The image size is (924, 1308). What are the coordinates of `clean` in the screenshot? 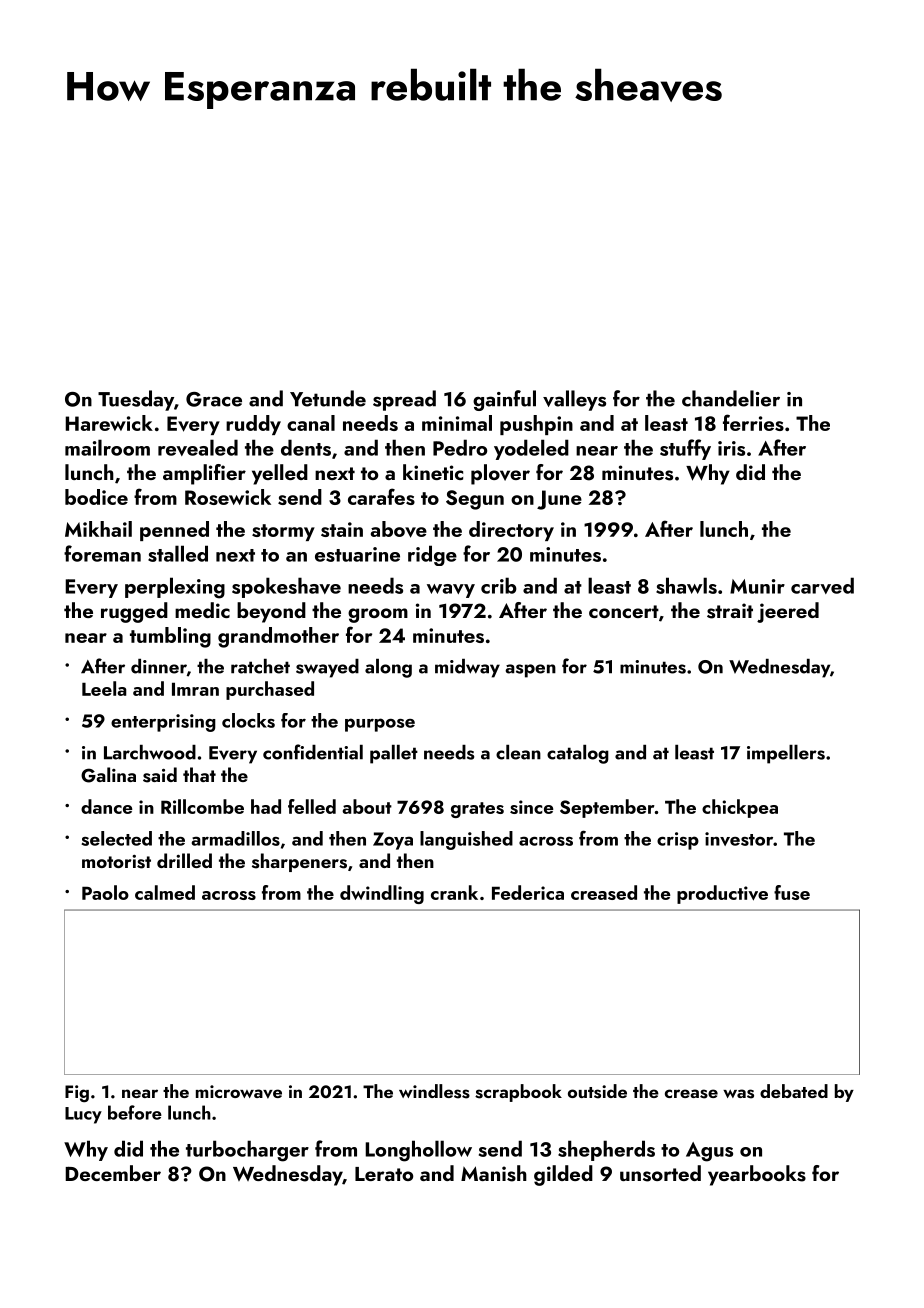 It's located at (518, 752).
